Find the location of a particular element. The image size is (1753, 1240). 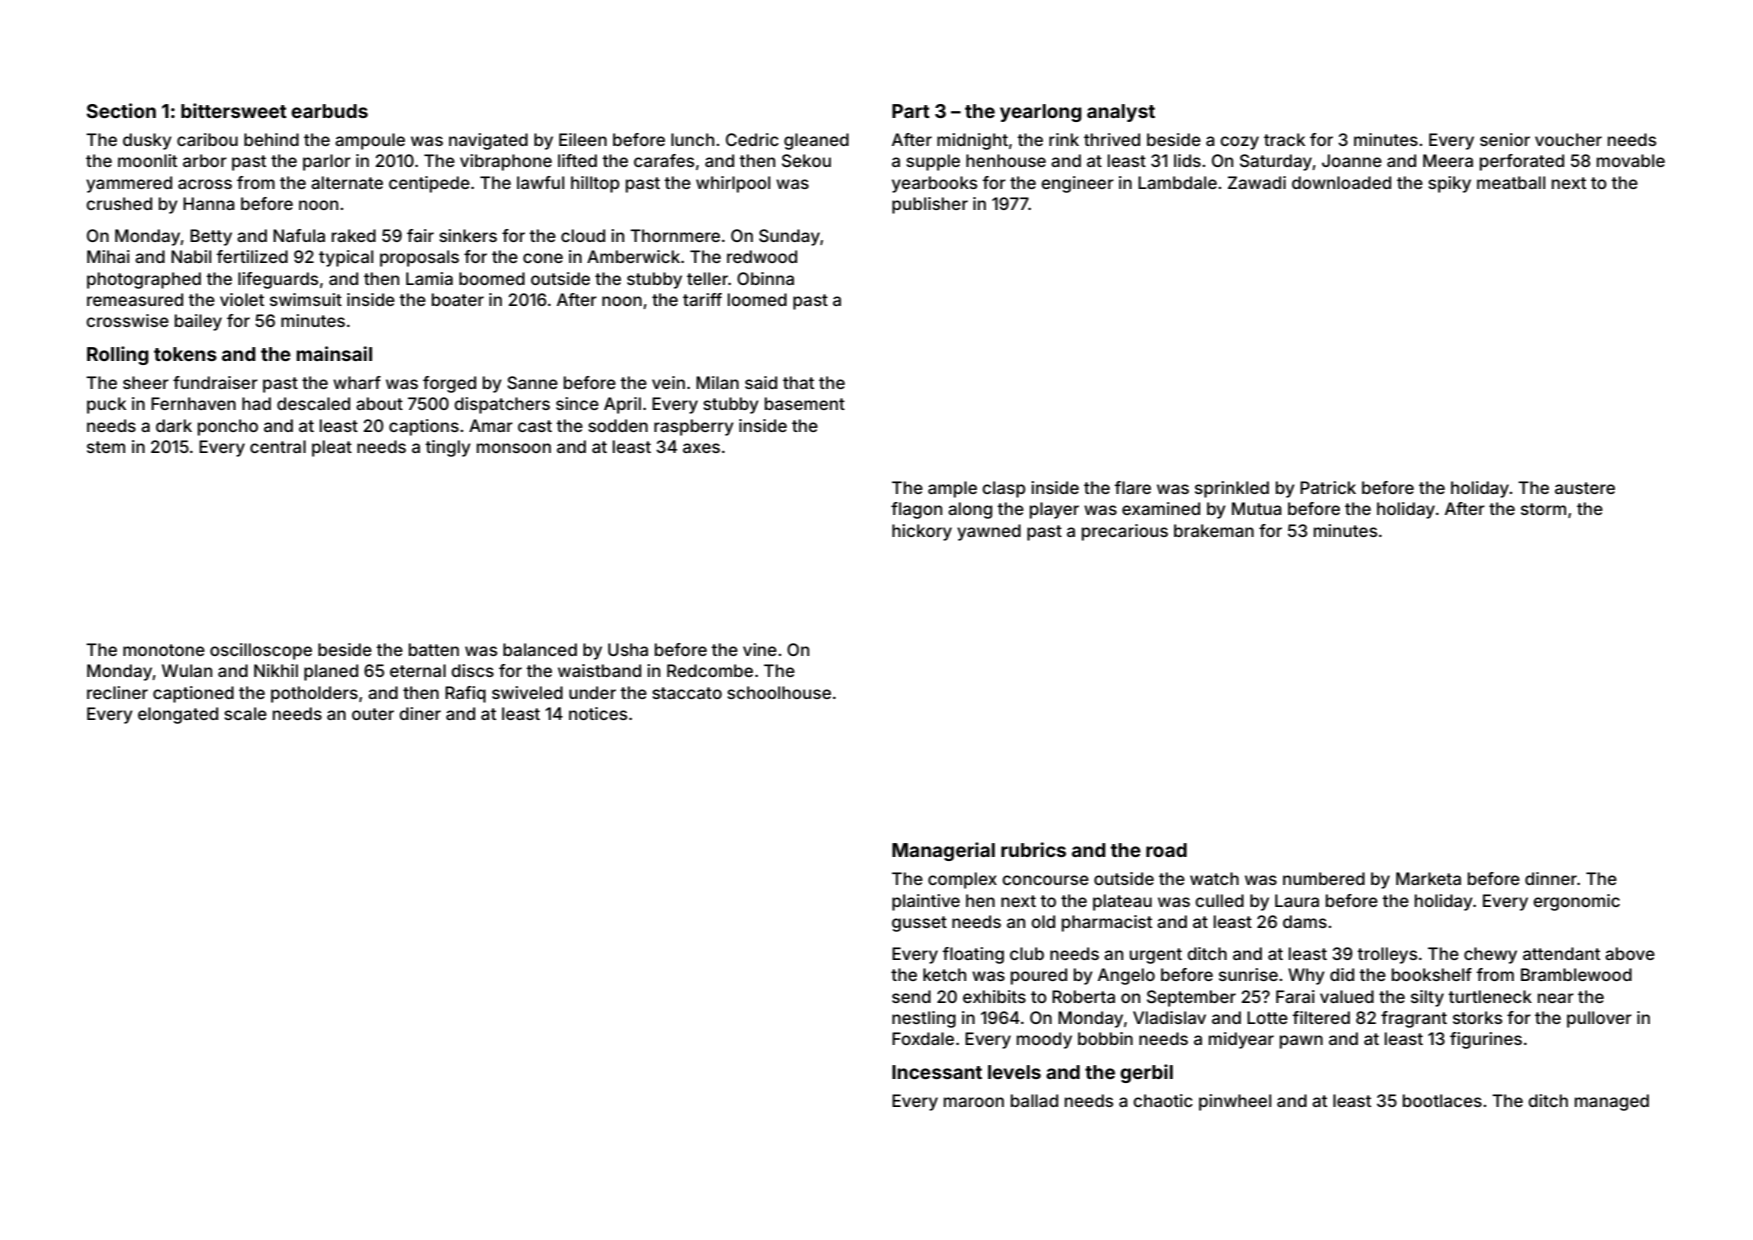

Marketa is located at coordinates (1428, 878).
